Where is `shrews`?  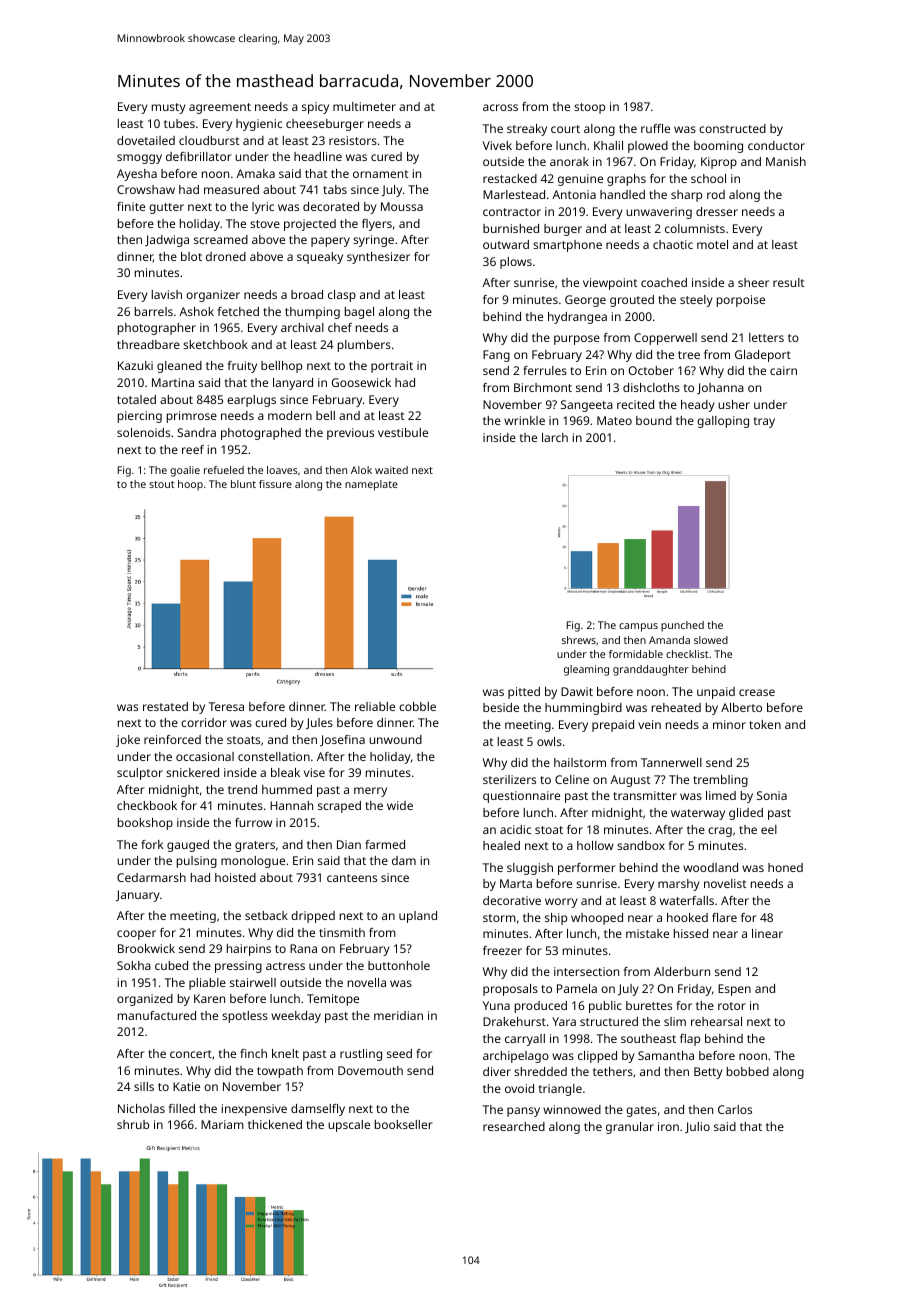 shrews is located at coordinates (579, 640).
